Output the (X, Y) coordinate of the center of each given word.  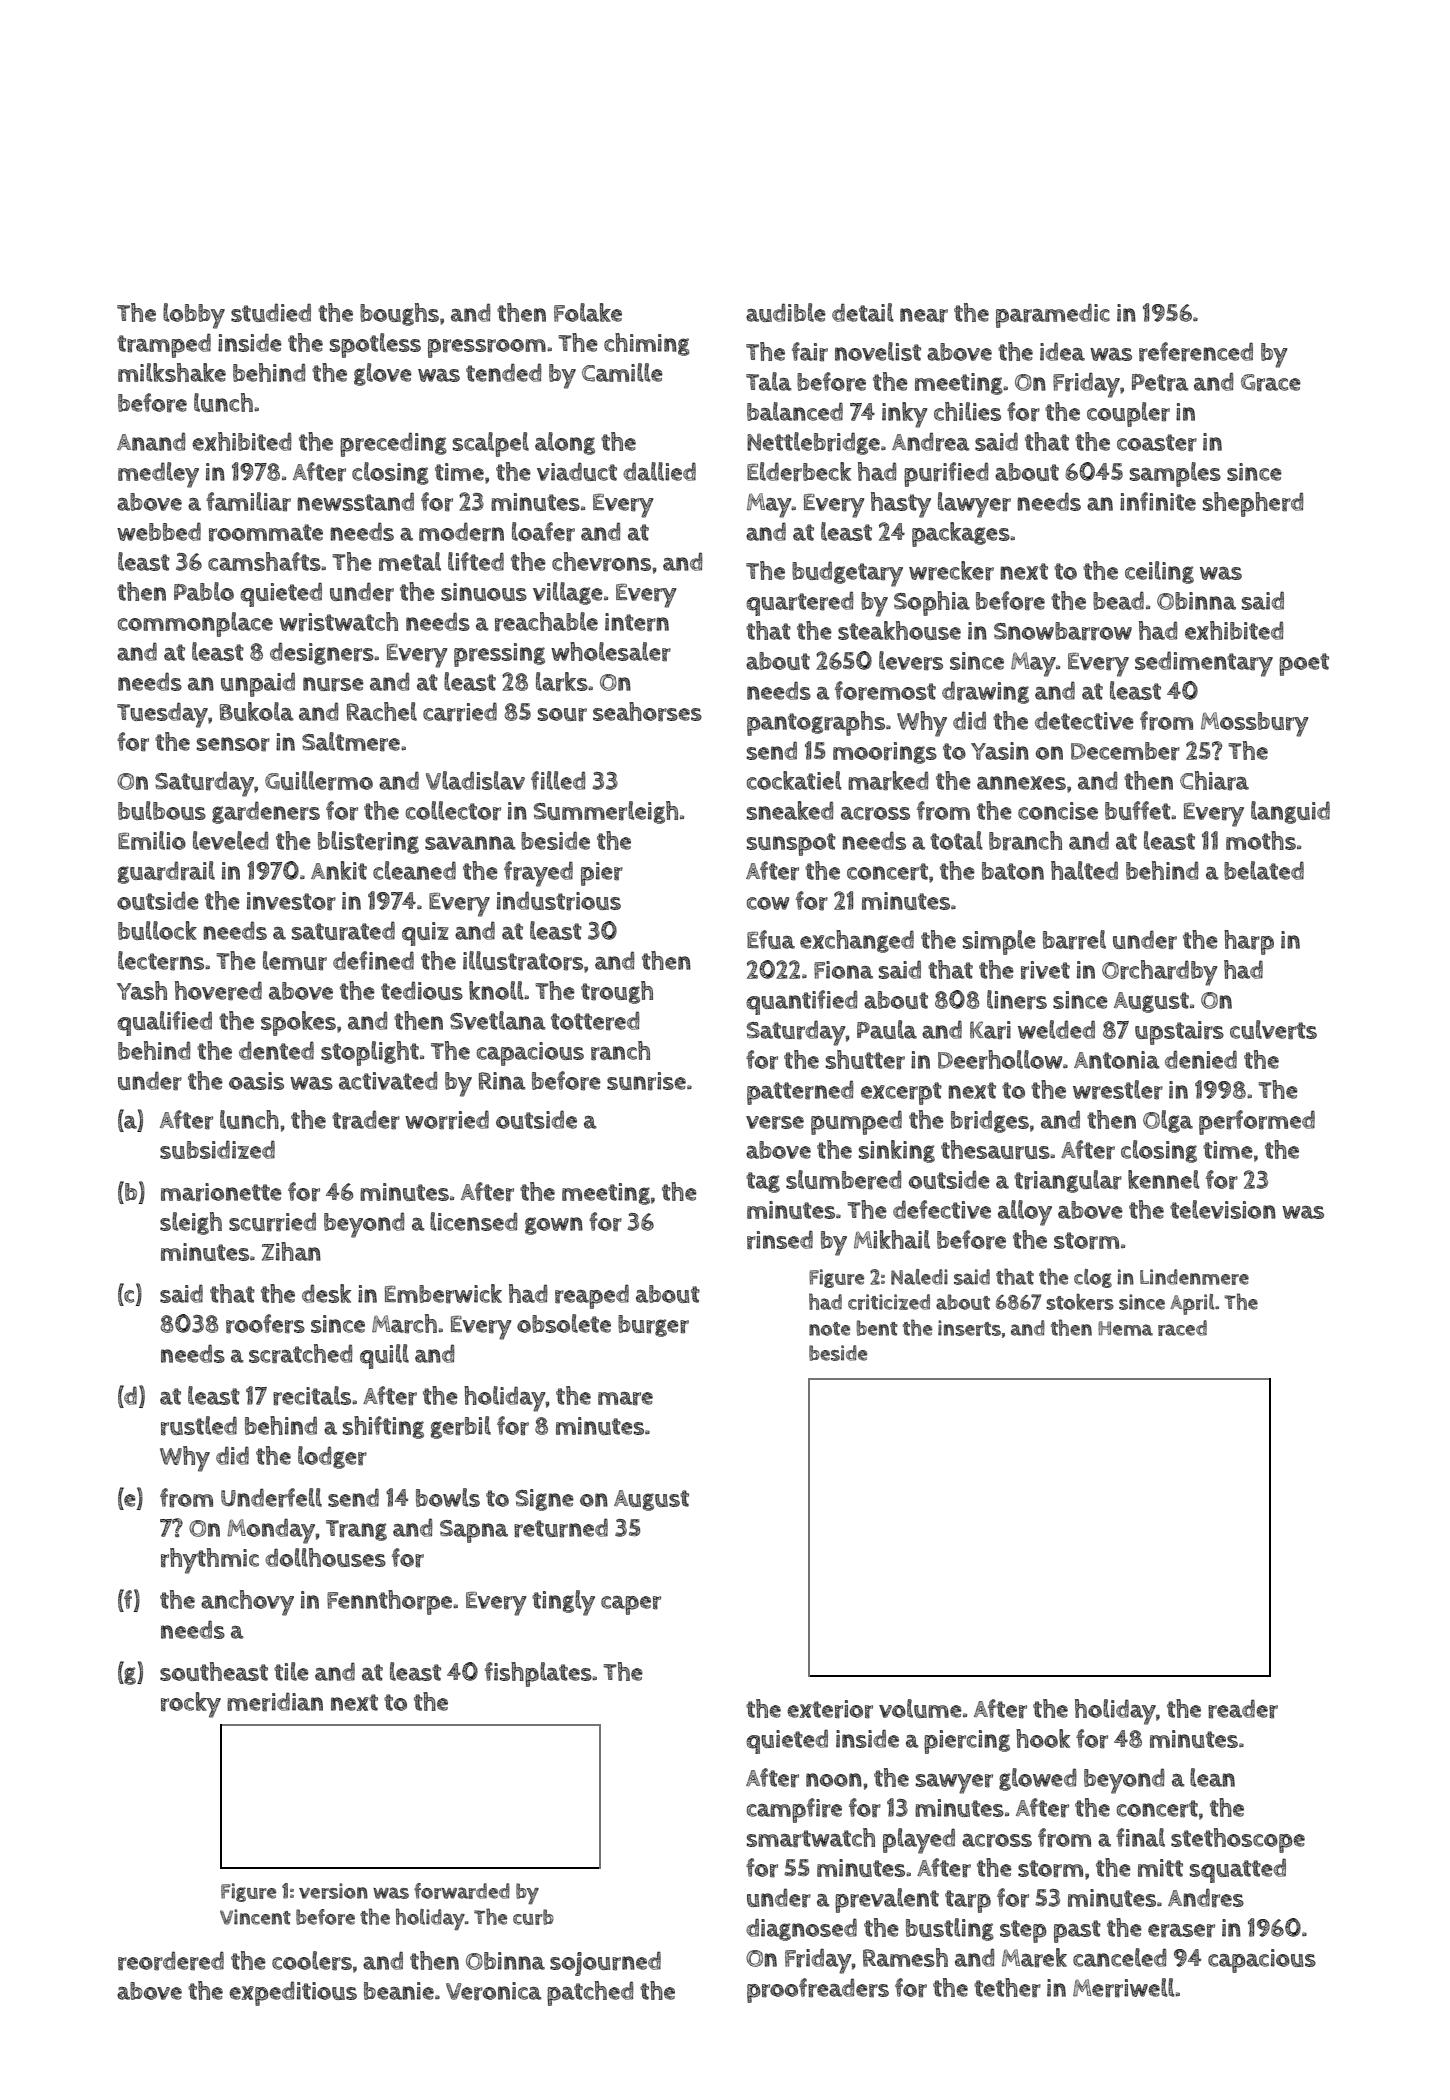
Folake (588, 312)
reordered (171, 1961)
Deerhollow (1000, 1060)
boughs (399, 314)
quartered (799, 603)
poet (1304, 664)
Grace (1271, 383)
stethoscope (1238, 1840)
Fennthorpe (389, 1602)
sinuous (484, 592)
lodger (332, 1457)
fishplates (538, 1674)
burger (653, 1326)
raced (1182, 1328)
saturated (343, 931)
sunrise (646, 1081)
